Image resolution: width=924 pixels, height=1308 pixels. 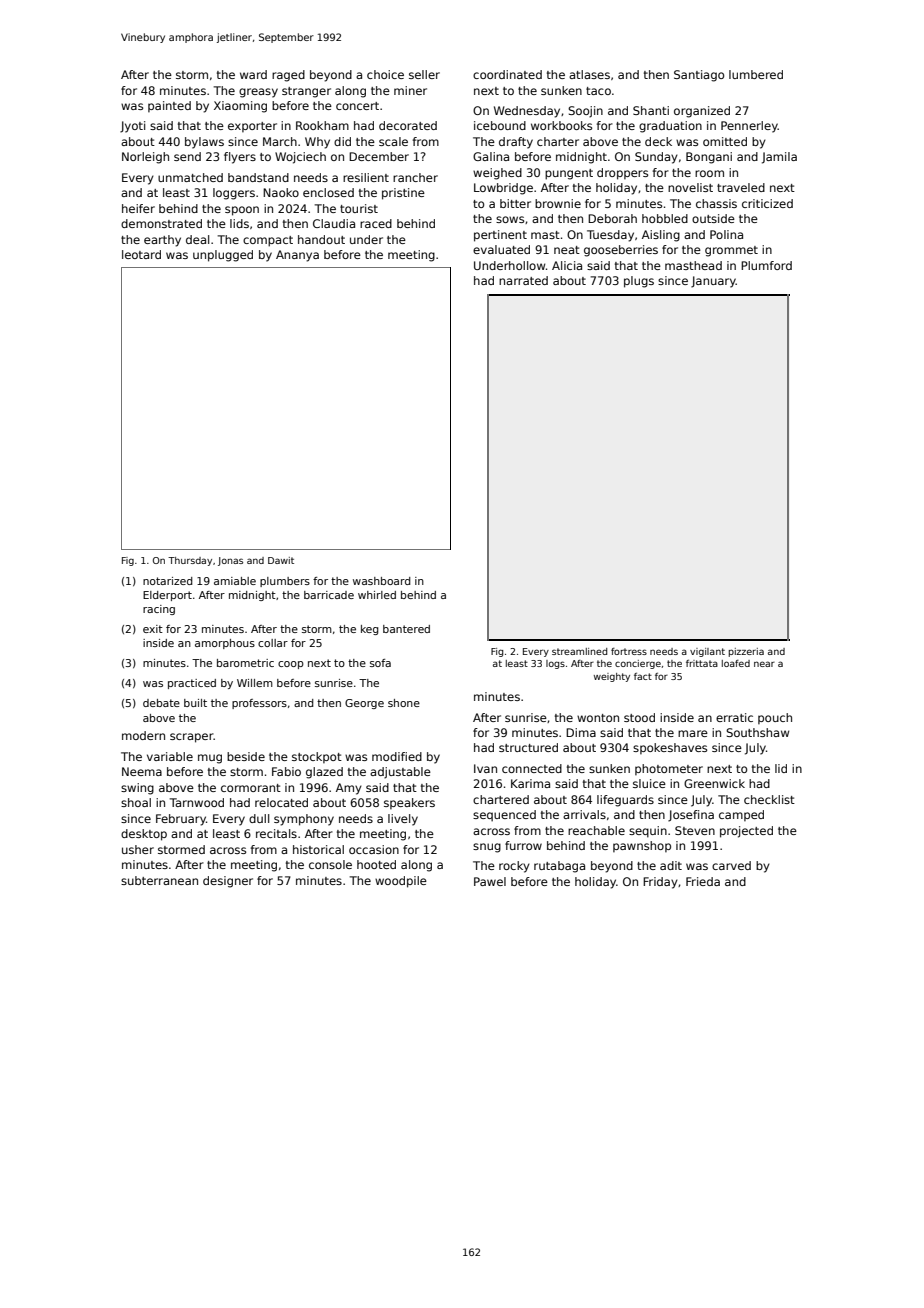 I want to click on Friday, so click(x=660, y=883).
